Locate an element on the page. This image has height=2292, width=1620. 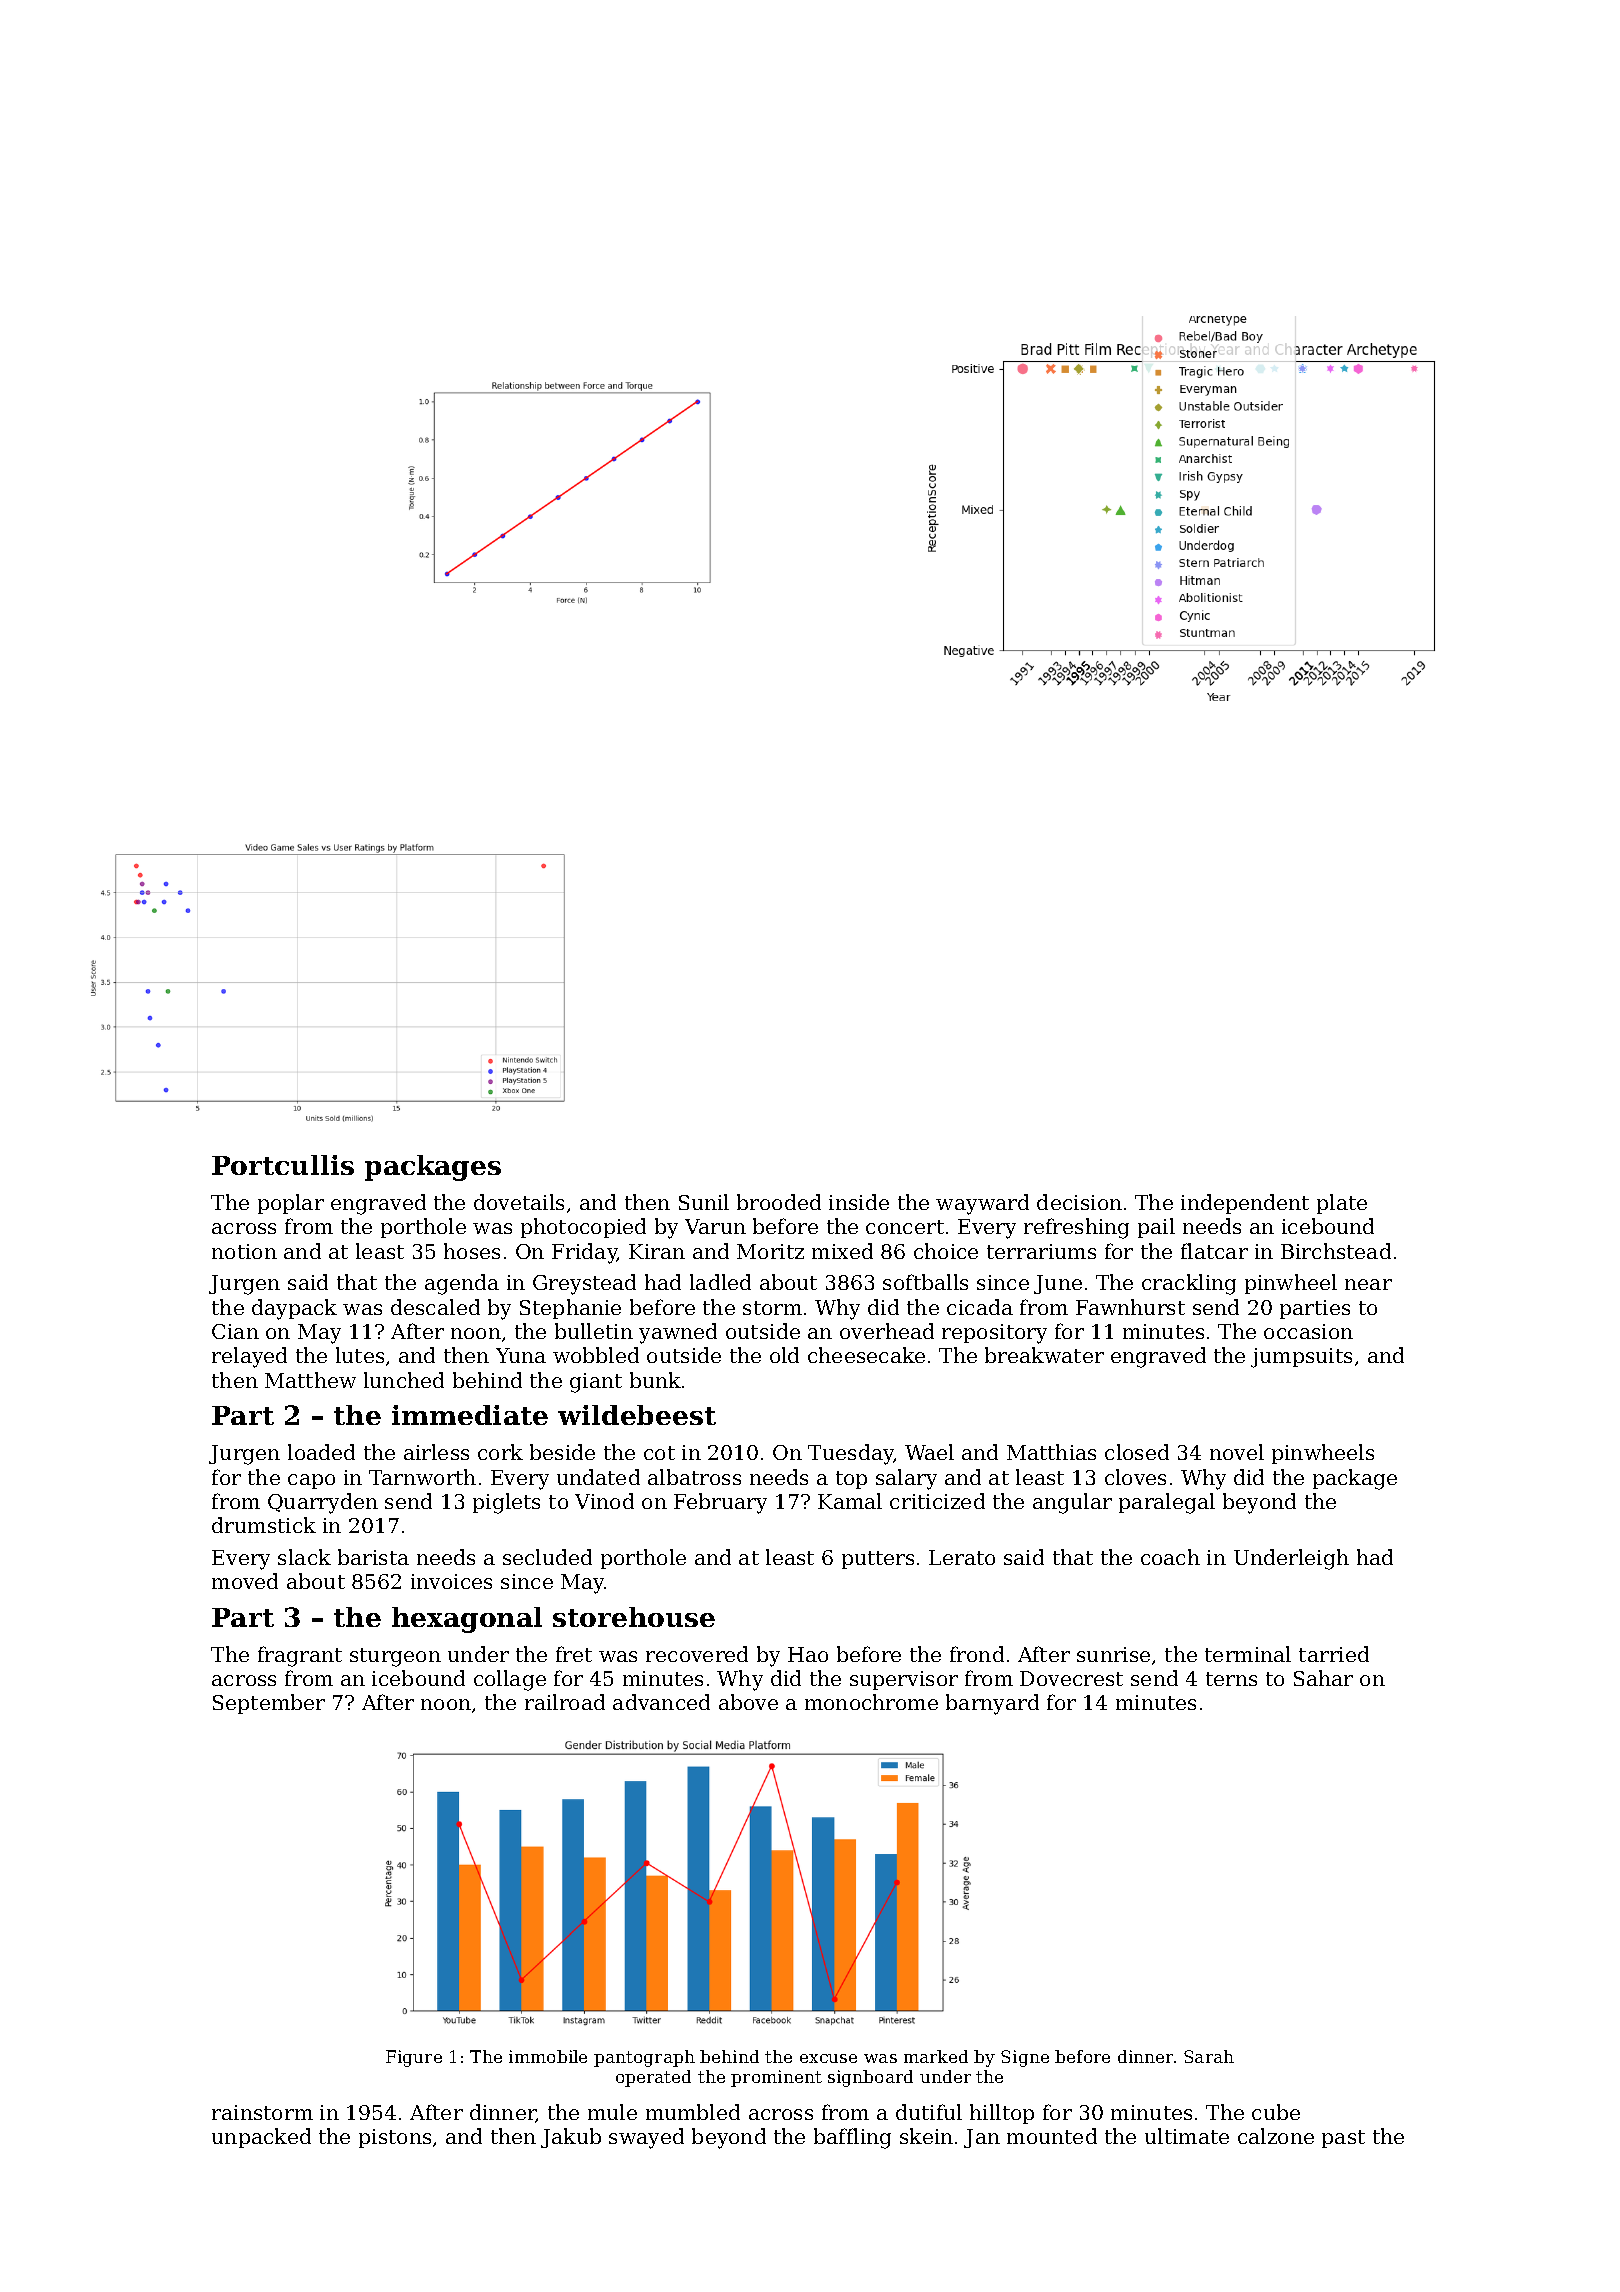
Kamal is located at coordinates (850, 1501).
